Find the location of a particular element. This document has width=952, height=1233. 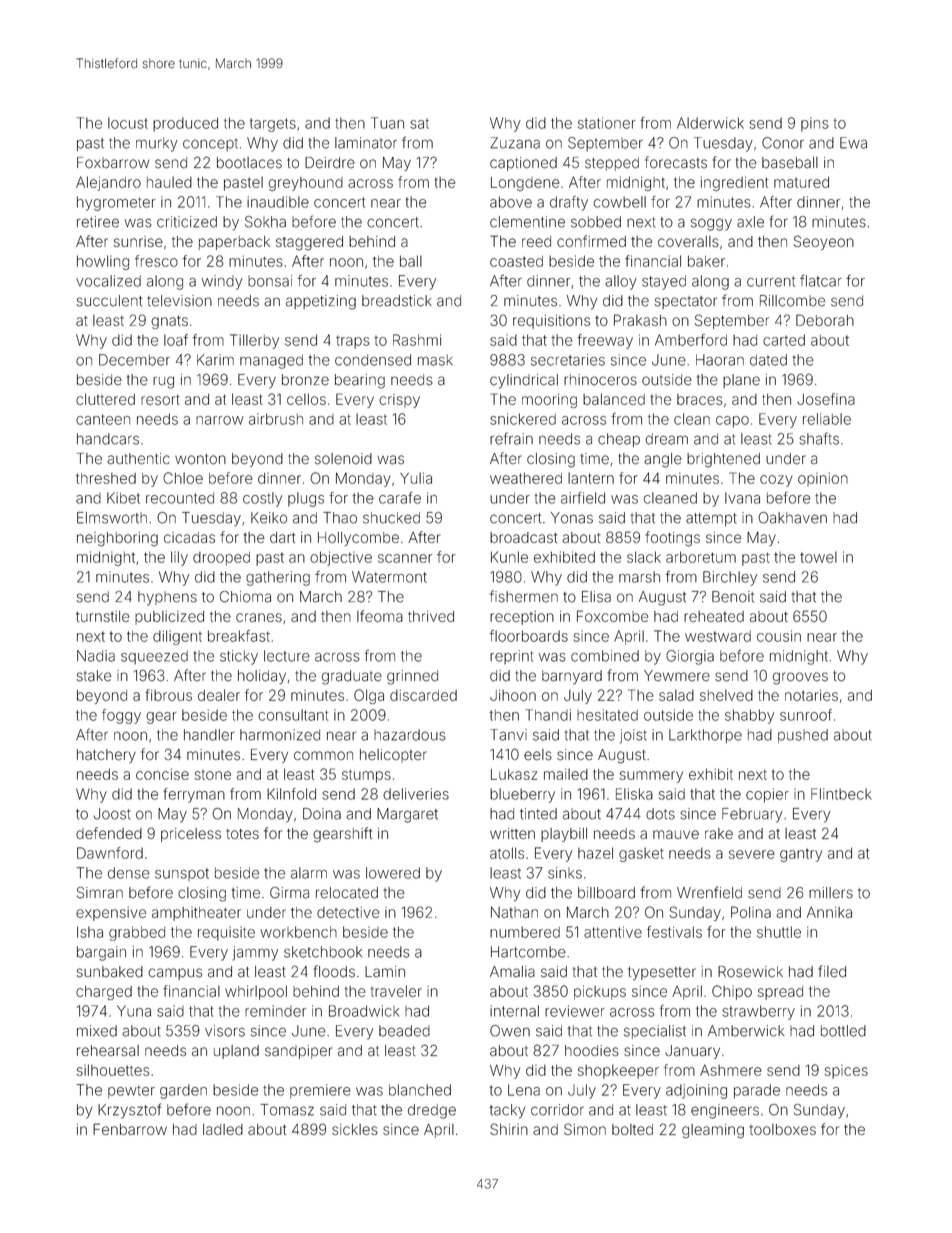

internal is located at coordinates (514, 1011).
